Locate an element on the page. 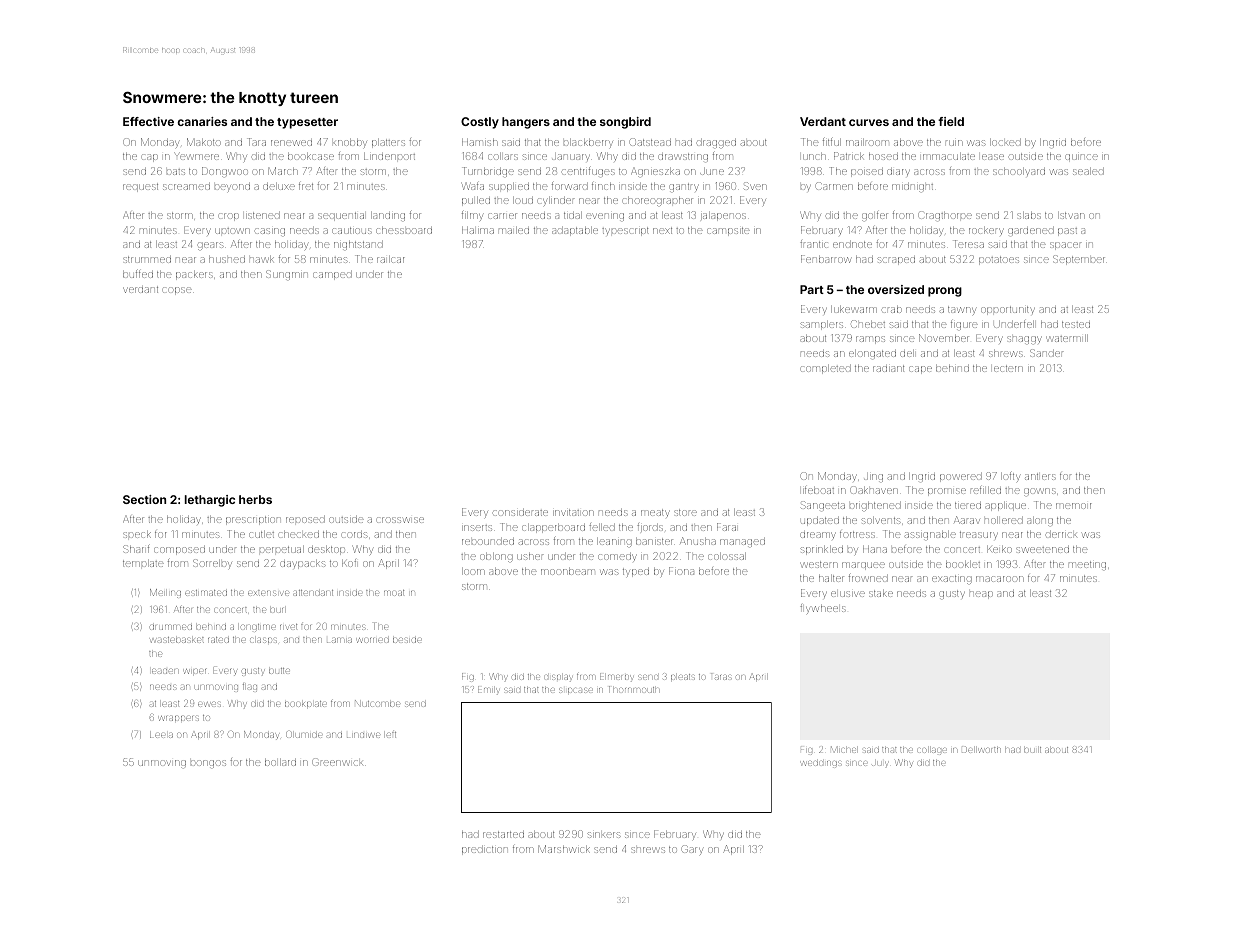 The height and width of the page is (952, 1233). bats is located at coordinates (176, 172).
